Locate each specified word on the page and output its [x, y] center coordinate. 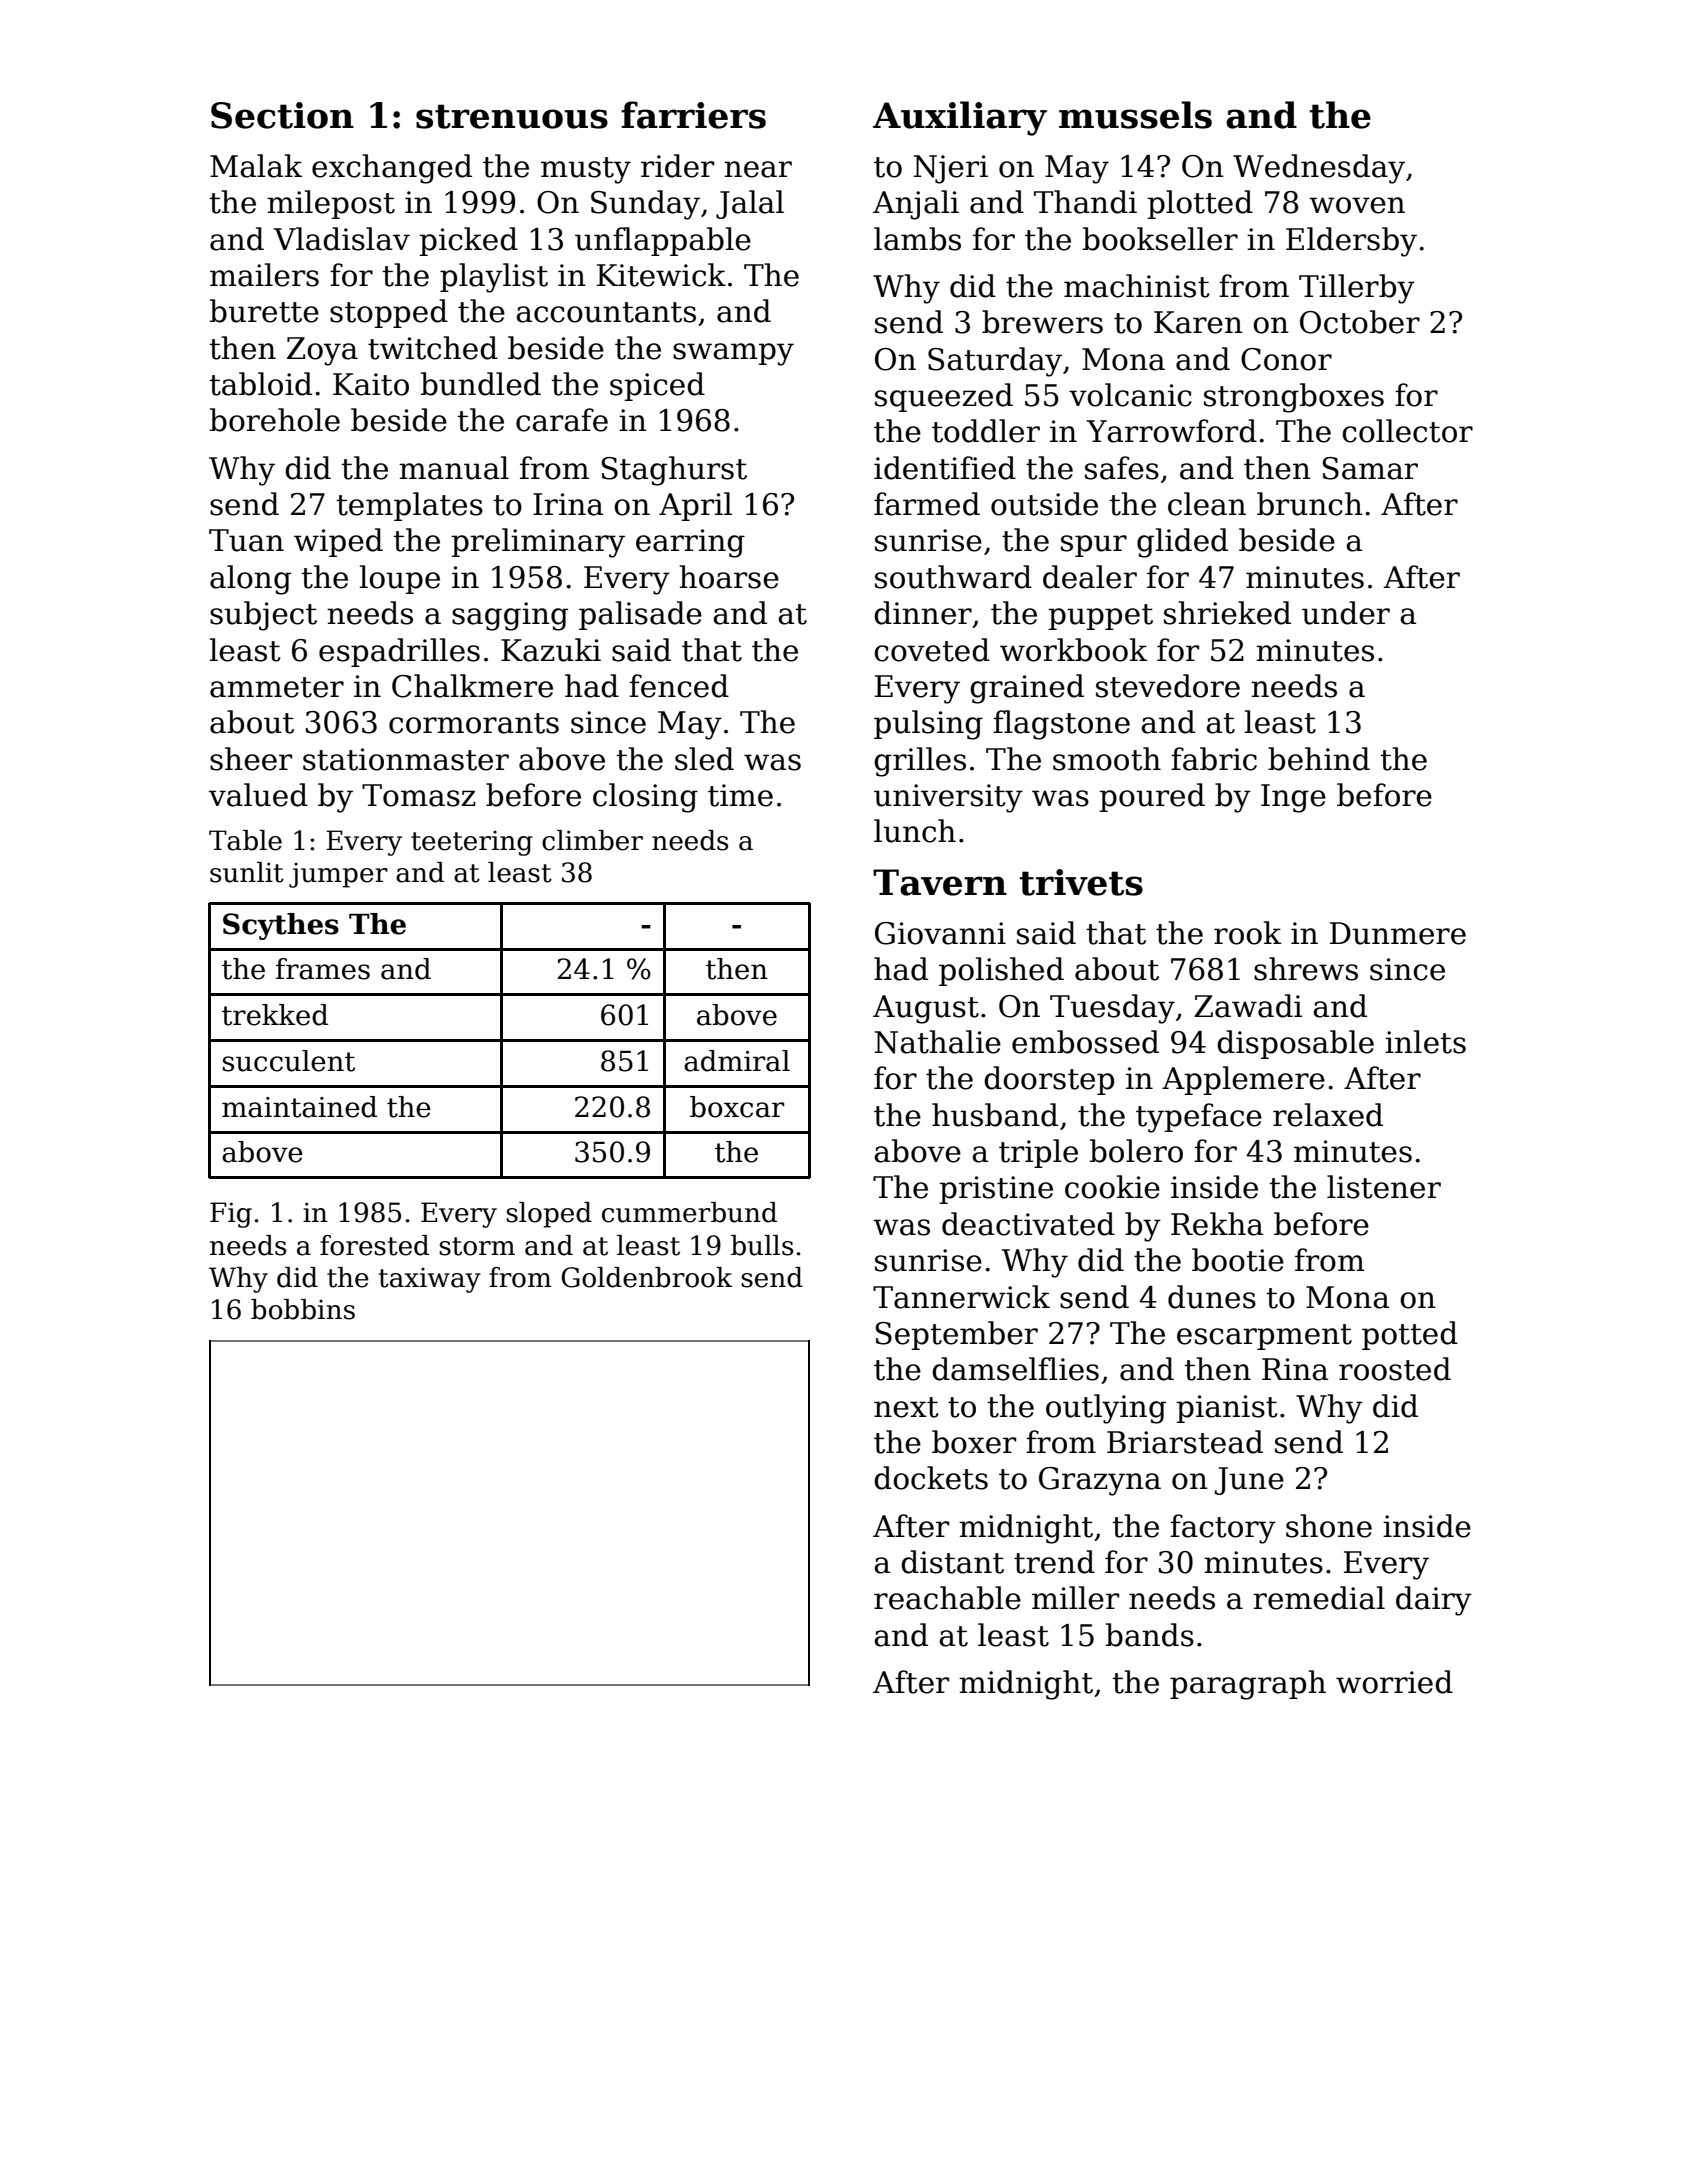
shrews [1306, 969]
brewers [1042, 322]
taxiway [430, 1280]
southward [953, 577]
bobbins [303, 1309]
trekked [275, 1015]
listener [1384, 1187]
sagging [510, 616]
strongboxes [1294, 398]
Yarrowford [1171, 431]
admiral [737, 1061]
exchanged [392, 169]
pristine [996, 1190]
